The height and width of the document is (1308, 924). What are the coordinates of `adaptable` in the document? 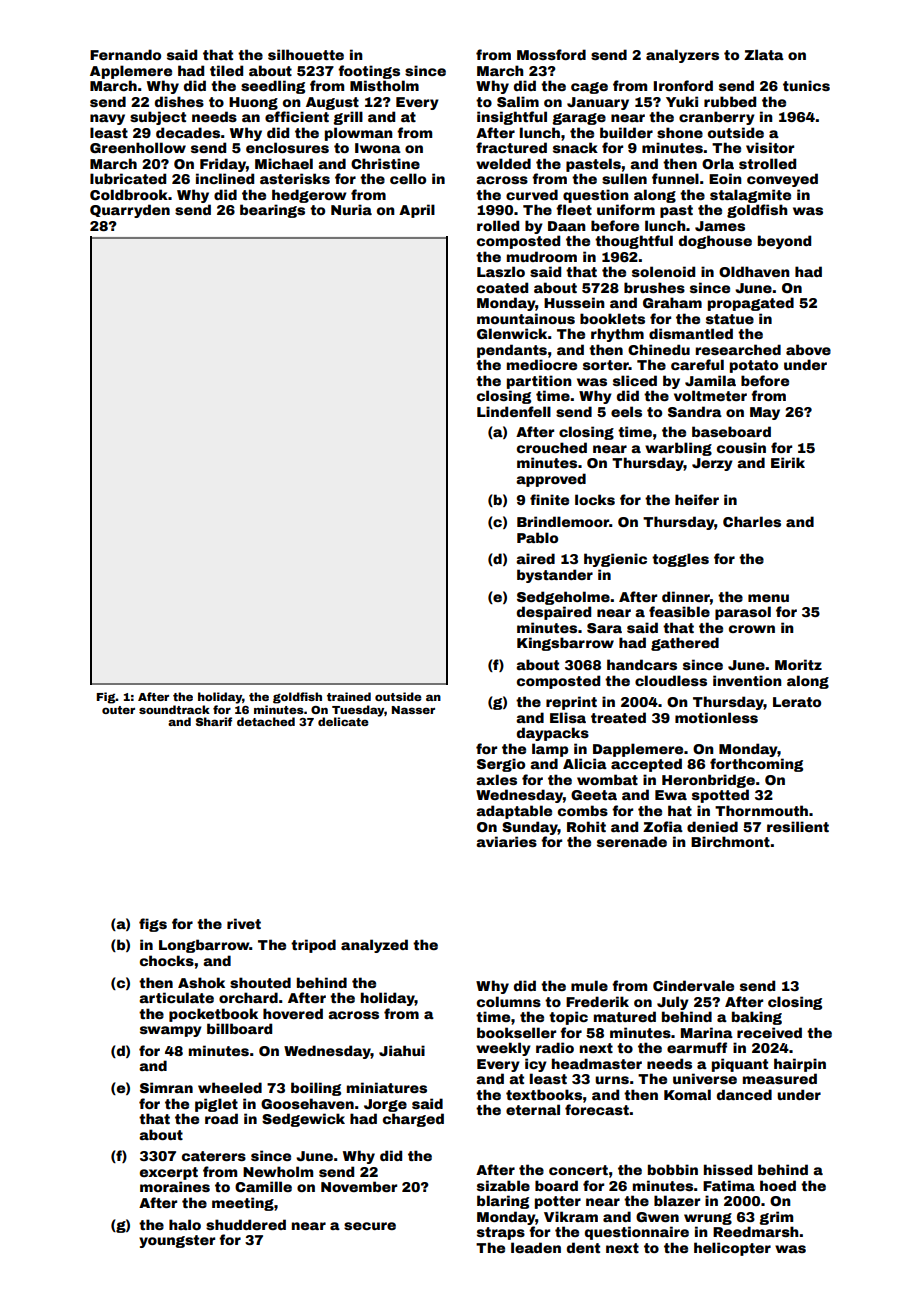 It's located at (514, 812).
